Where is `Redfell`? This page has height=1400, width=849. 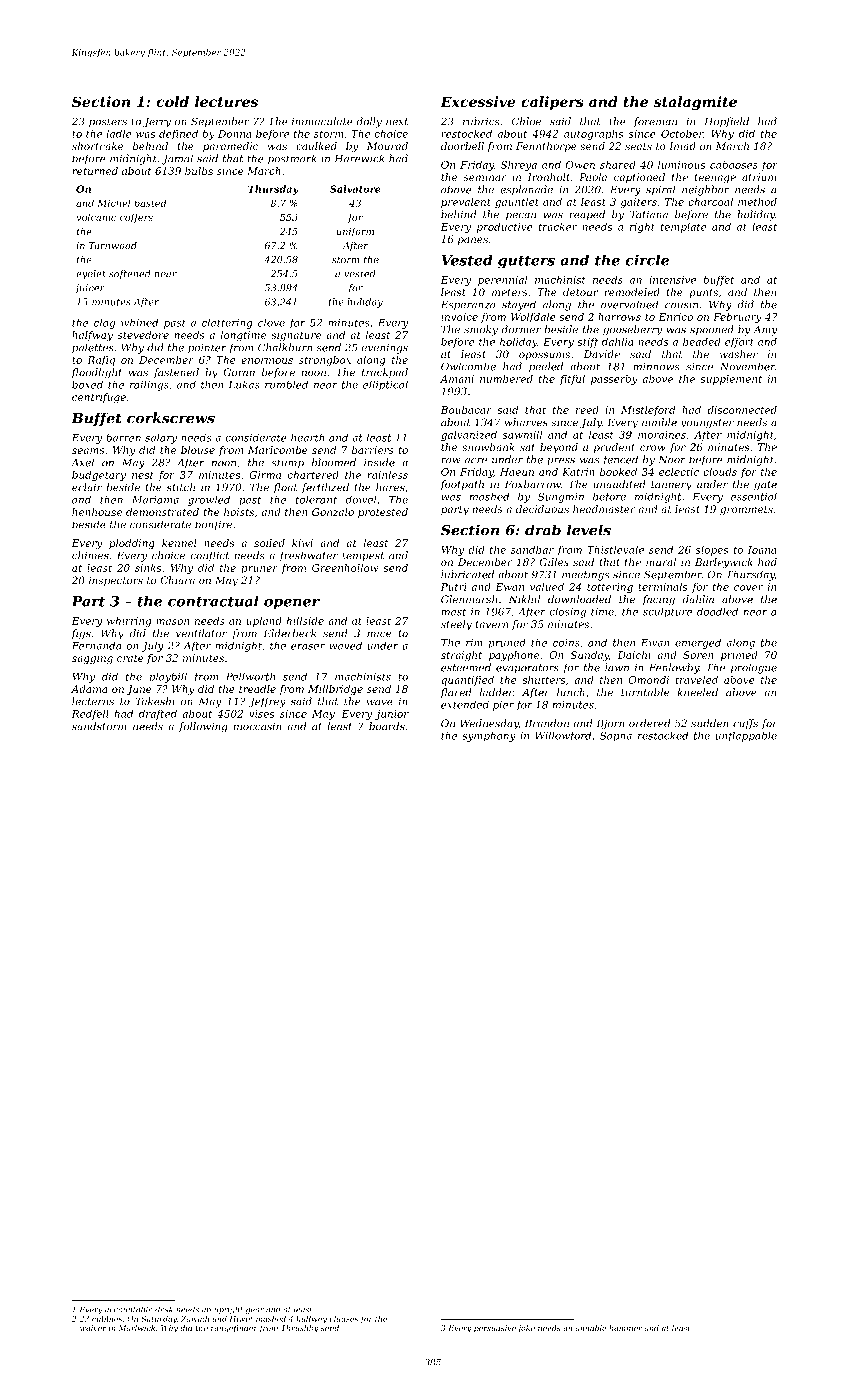 Redfell is located at coordinates (90, 714).
